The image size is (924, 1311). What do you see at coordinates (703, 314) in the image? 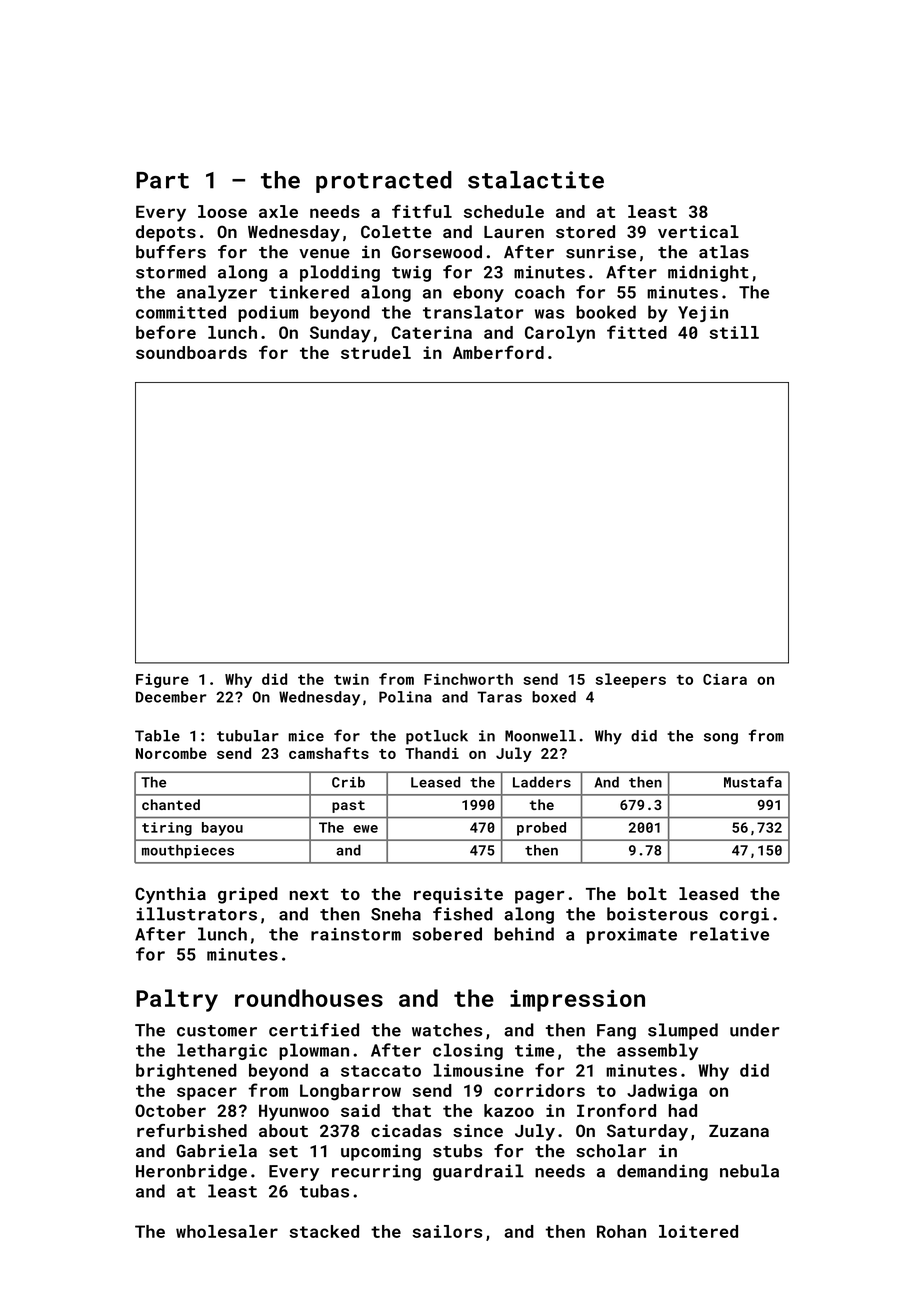
I see `Yejin` at bounding box center [703, 314].
